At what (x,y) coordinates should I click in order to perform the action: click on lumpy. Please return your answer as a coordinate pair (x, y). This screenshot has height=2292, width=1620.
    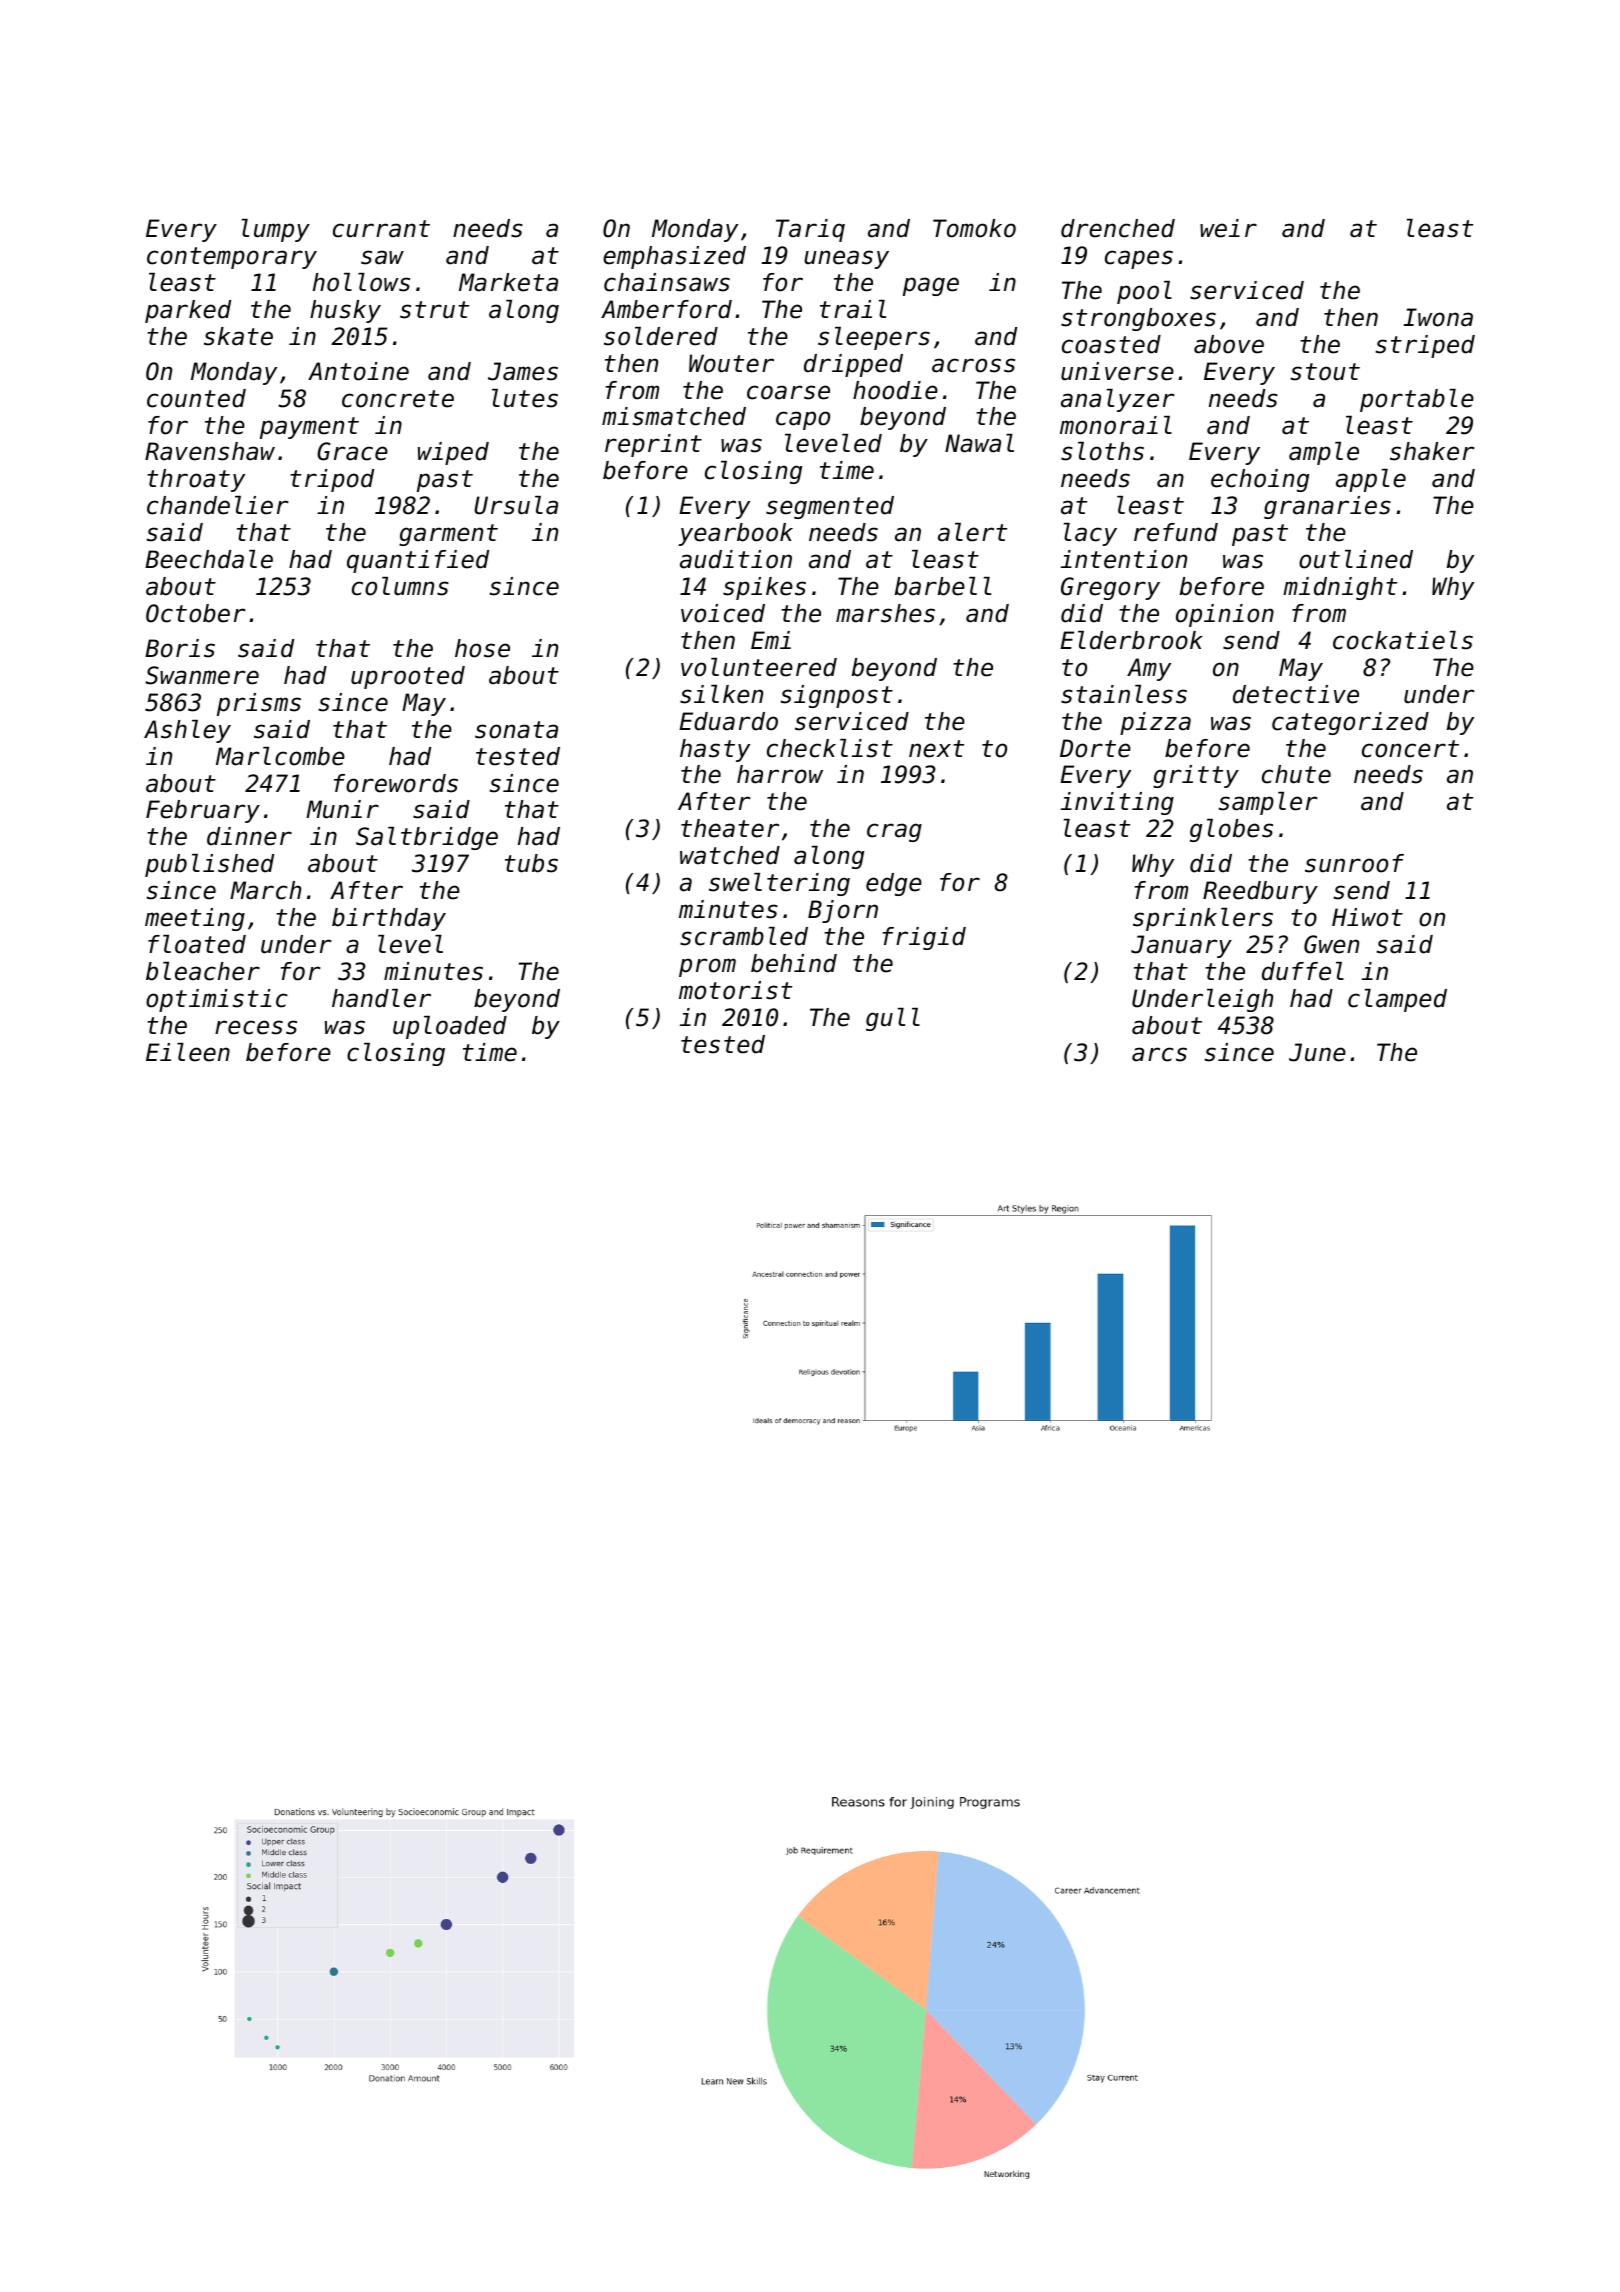
    Looking at the image, I should click on (276, 230).
